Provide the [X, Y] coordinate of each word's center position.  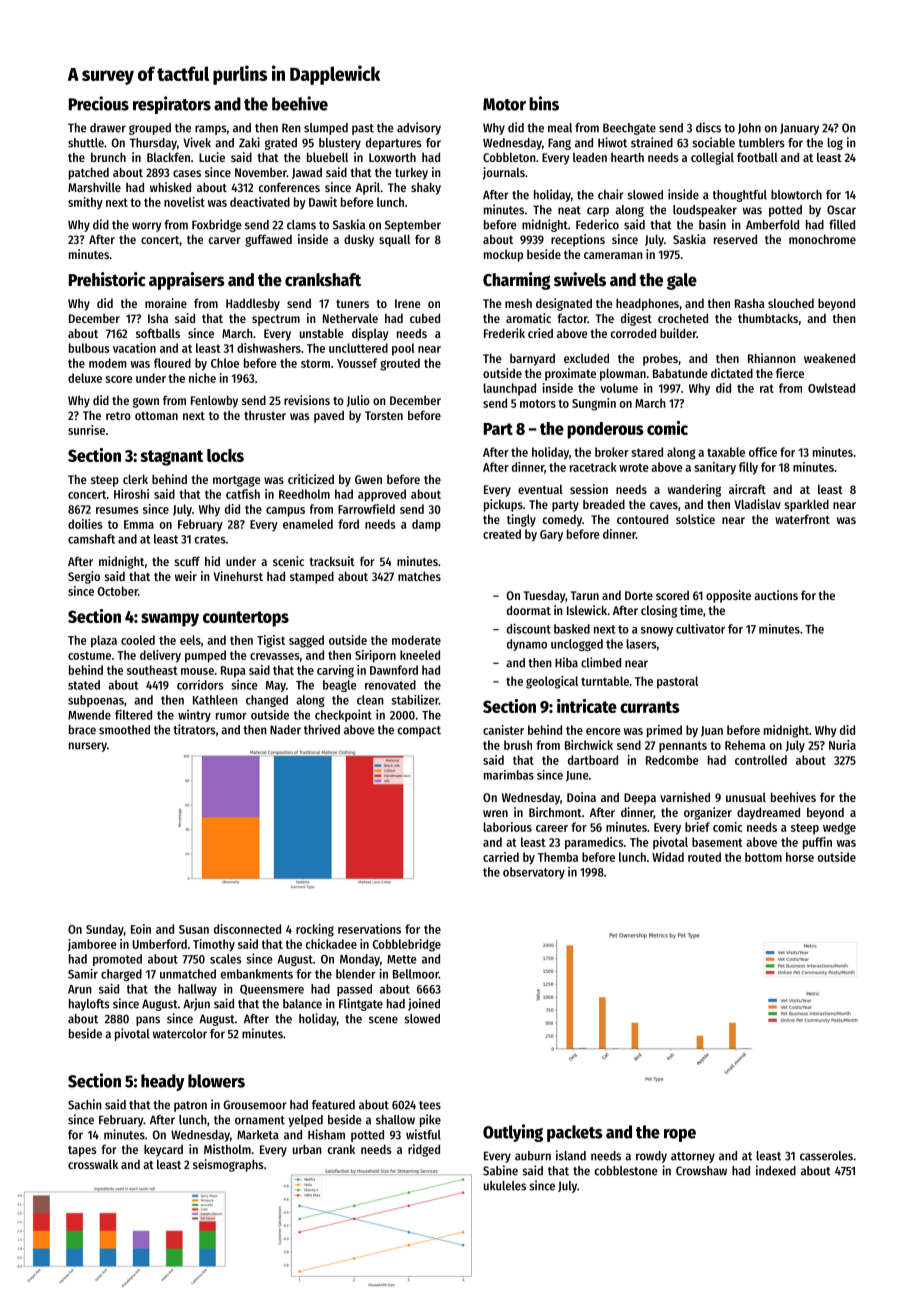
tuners [352, 304]
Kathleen [215, 700]
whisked [170, 187]
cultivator [700, 629]
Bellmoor [416, 974]
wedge [839, 828]
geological [552, 682]
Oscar [841, 210]
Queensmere [272, 990]
